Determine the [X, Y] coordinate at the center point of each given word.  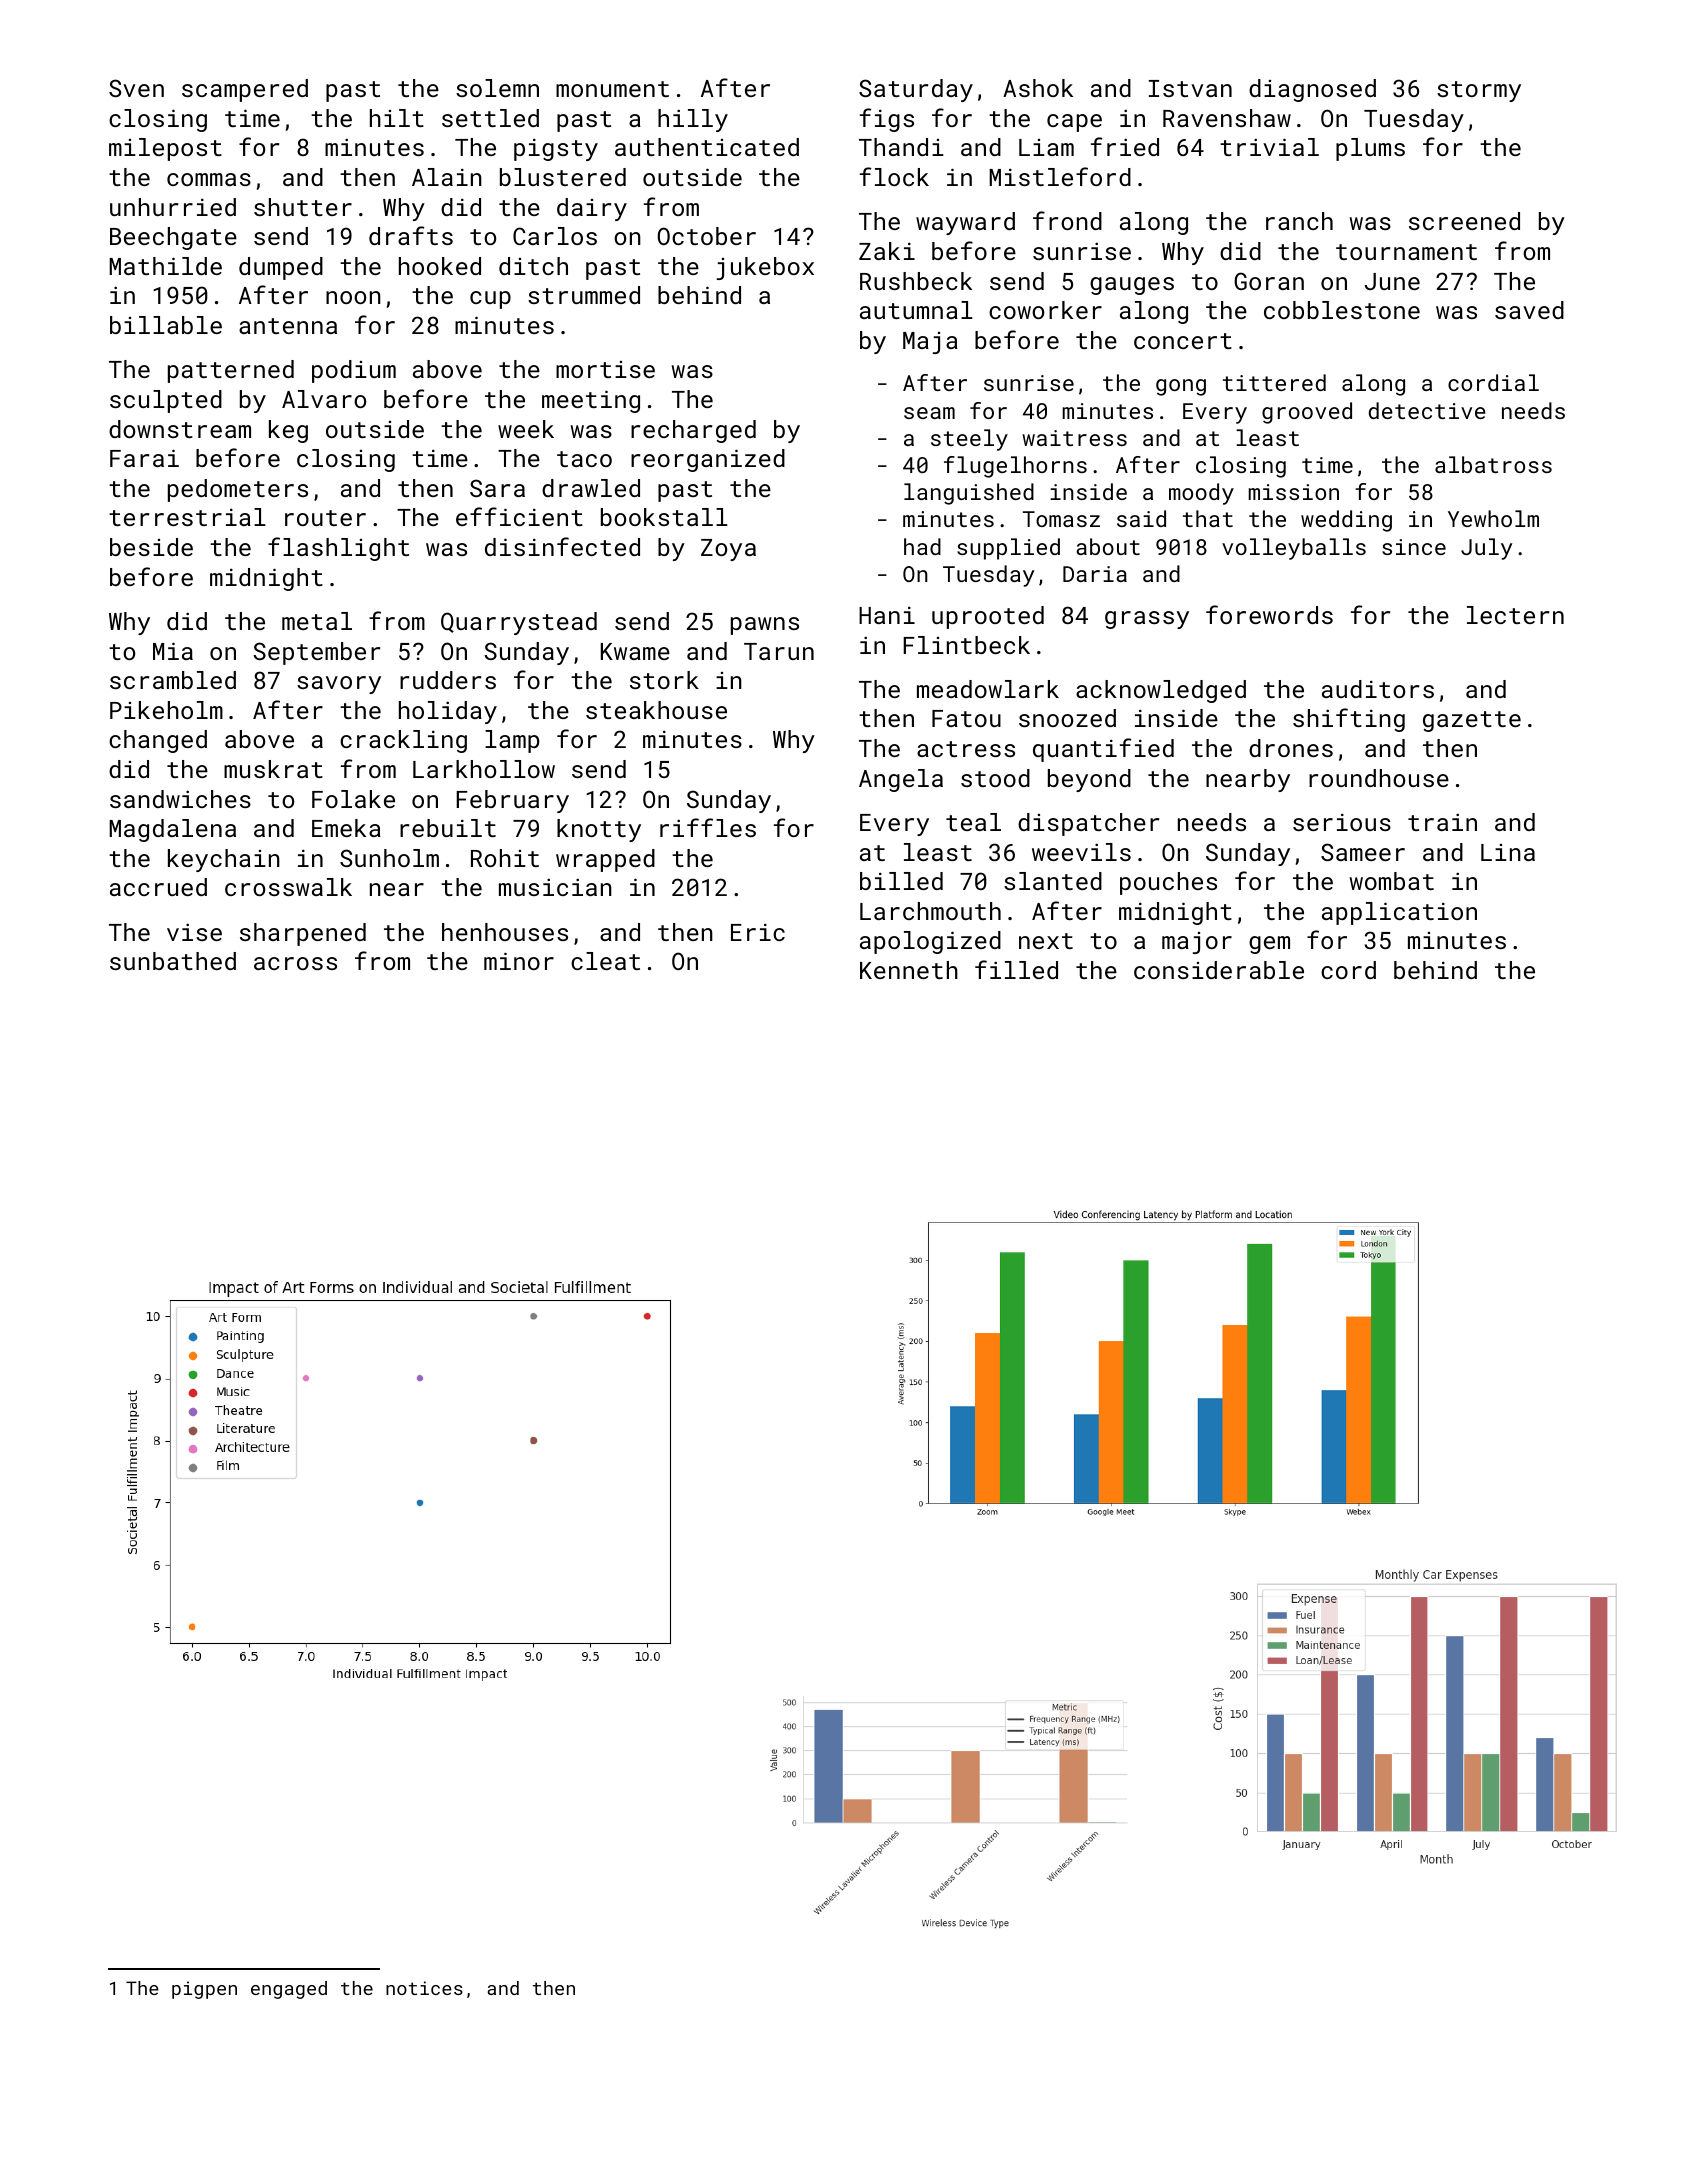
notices [424, 1988]
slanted [1053, 881]
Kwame [635, 651]
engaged [289, 1990]
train [1442, 822]
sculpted [166, 401]
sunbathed [173, 961]
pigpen [204, 1990]
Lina [1508, 852]
